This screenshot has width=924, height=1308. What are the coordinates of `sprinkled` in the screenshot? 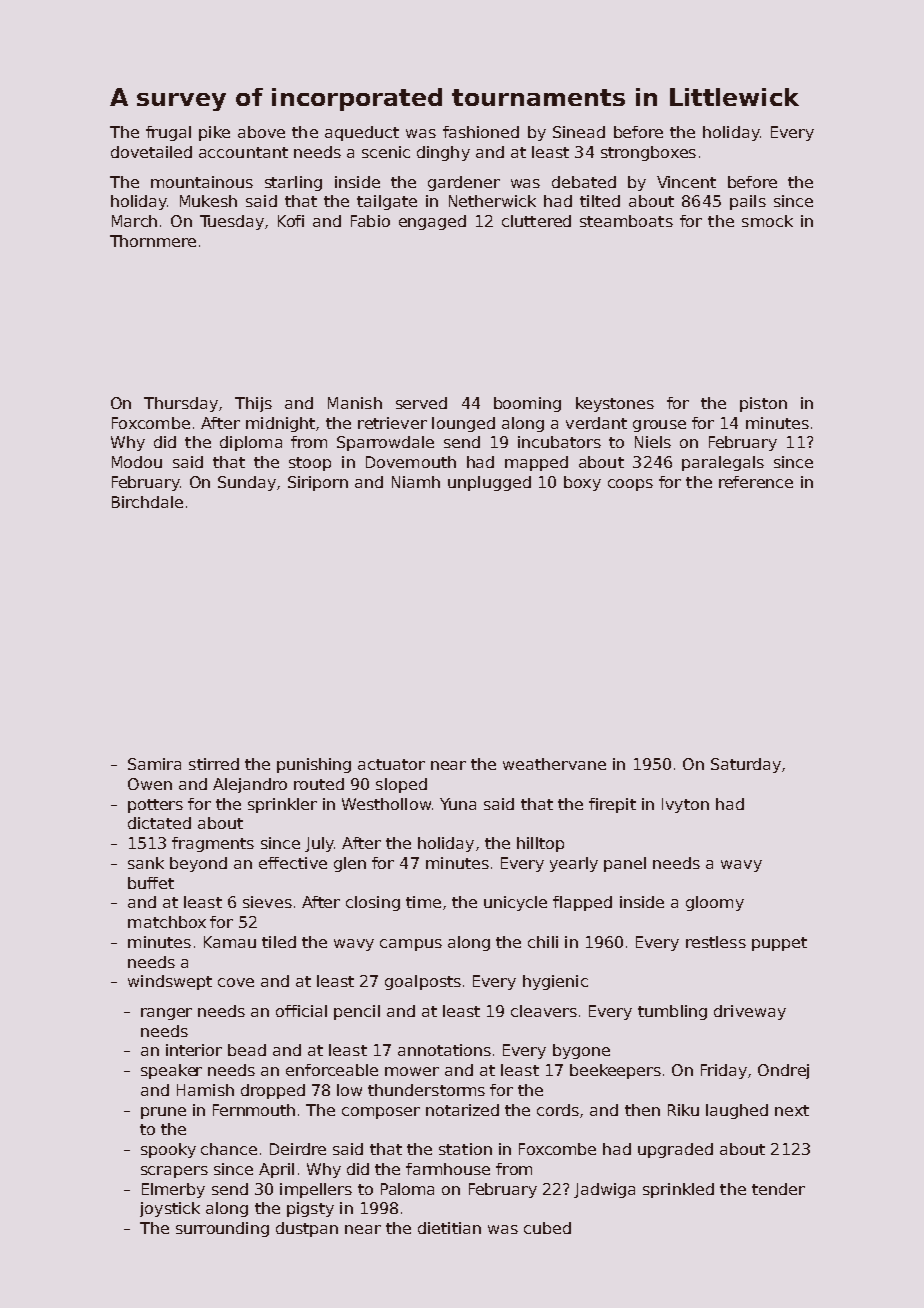 It's located at (678, 1190).
